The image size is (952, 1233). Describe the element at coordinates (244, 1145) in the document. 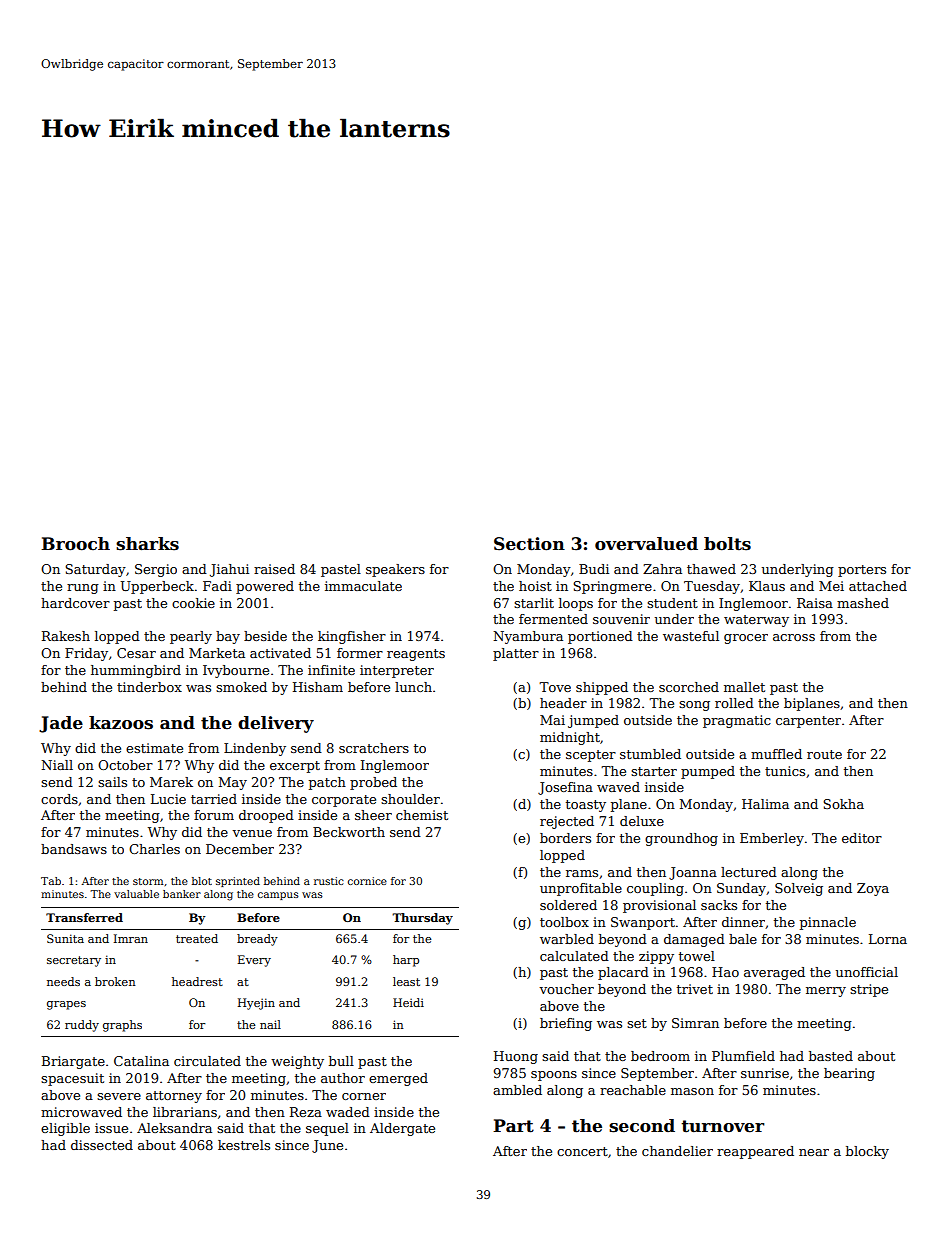

I see `kestrels` at that location.
